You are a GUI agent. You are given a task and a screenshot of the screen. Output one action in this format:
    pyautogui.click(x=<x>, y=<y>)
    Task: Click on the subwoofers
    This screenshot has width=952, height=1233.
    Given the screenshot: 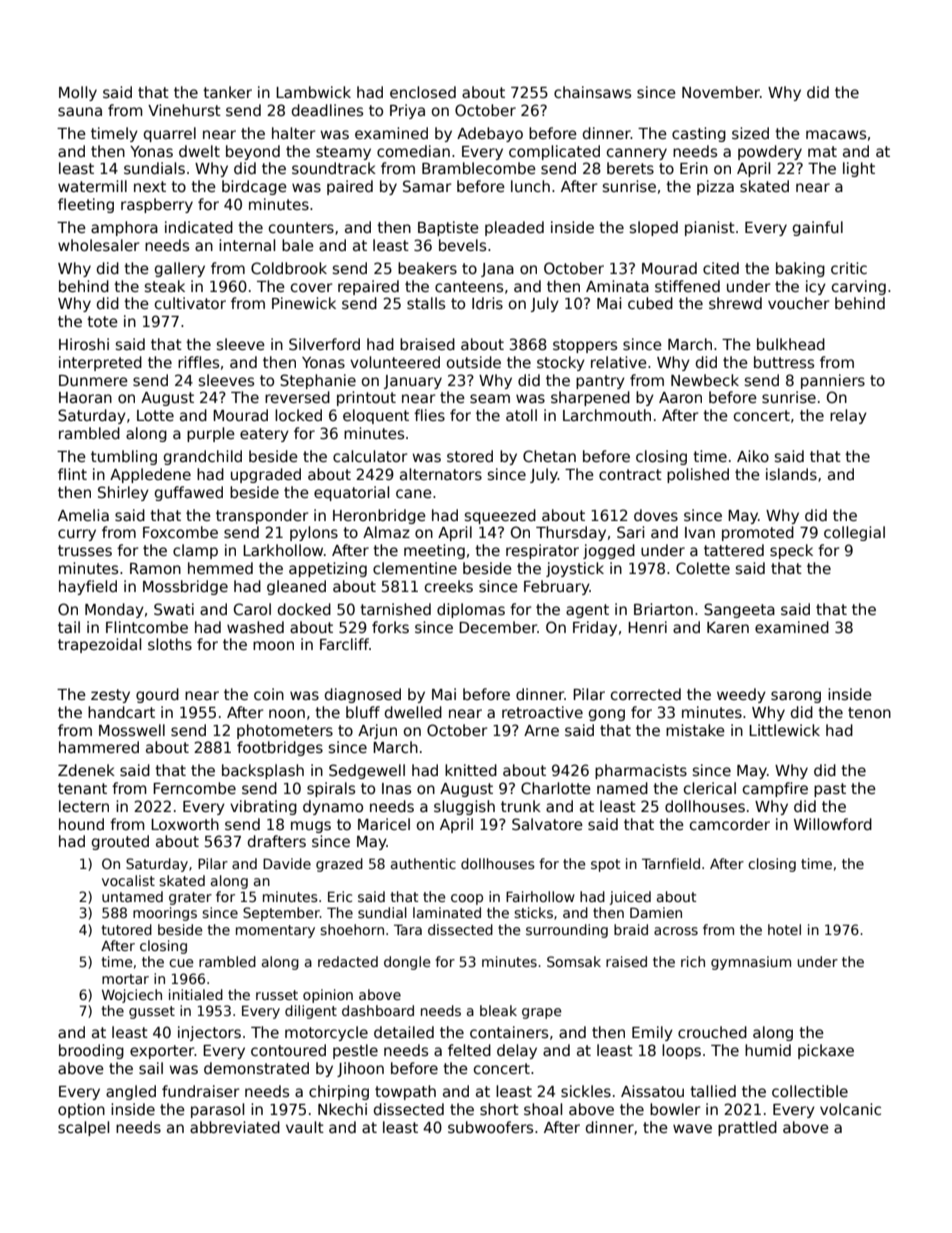 What is the action you would take?
    pyautogui.click(x=490, y=1127)
